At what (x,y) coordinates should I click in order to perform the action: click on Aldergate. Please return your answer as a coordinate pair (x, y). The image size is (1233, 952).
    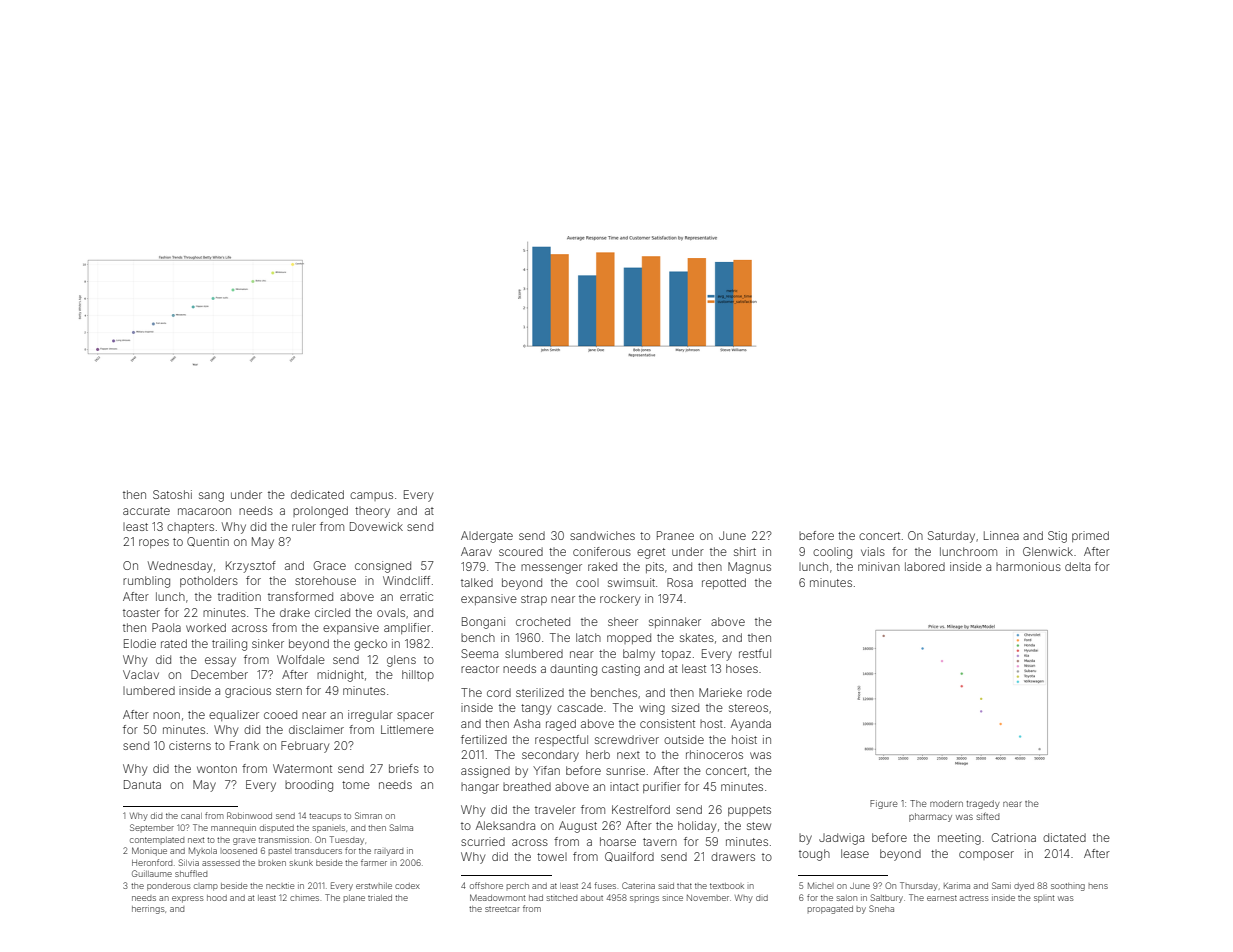
    Looking at the image, I should click on (487, 537).
